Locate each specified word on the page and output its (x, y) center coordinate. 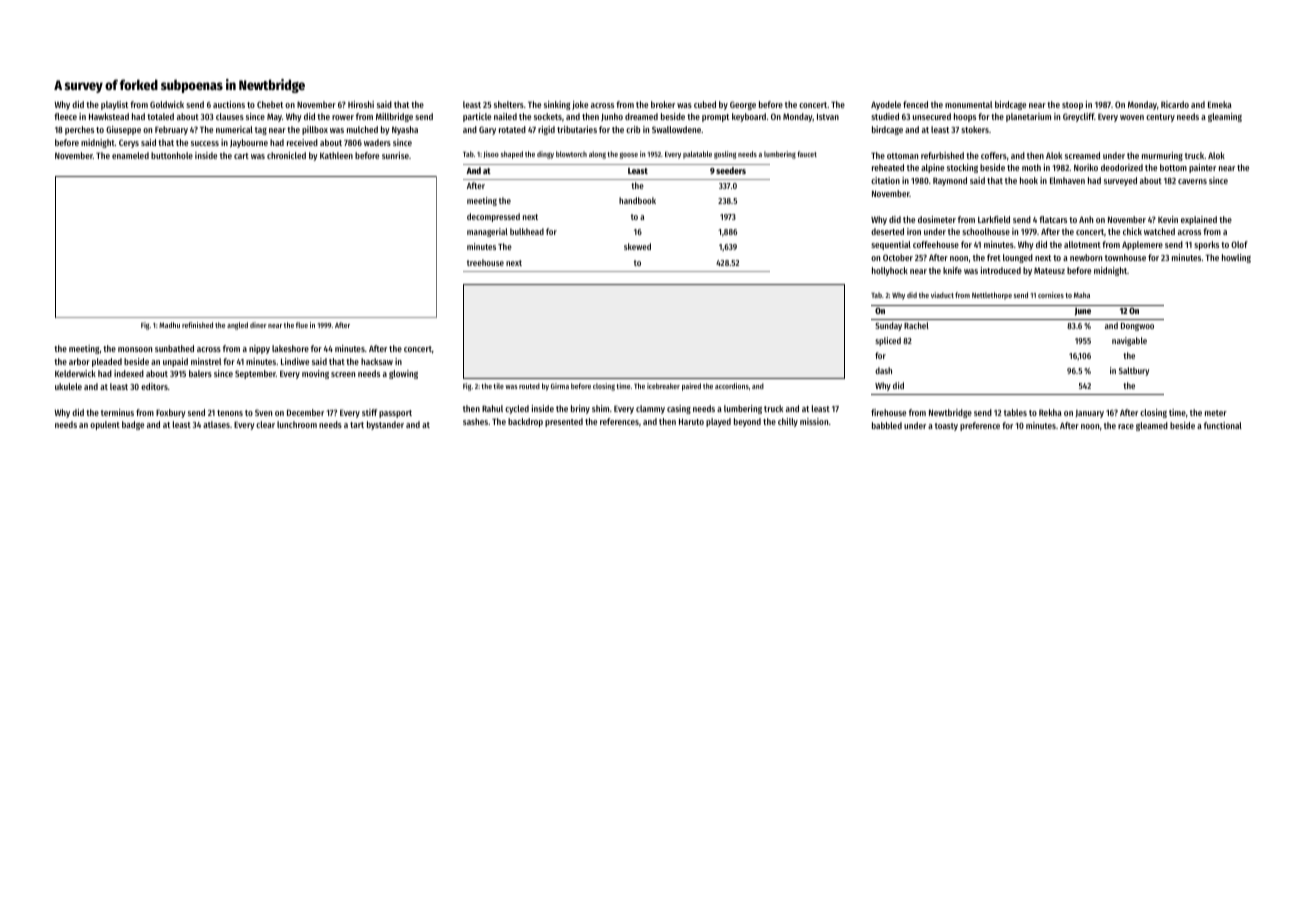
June (1083, 312)
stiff (369, 412)
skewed (637, 246)
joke (580, 105)
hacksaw (377, 361)
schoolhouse (986, 231)
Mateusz (1049, 270)
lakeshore (290, 348)
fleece (65, 116)
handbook (637, 200)
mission (814, 421)
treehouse (485, 262)
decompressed (493, 217)
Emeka (1220, 104)
